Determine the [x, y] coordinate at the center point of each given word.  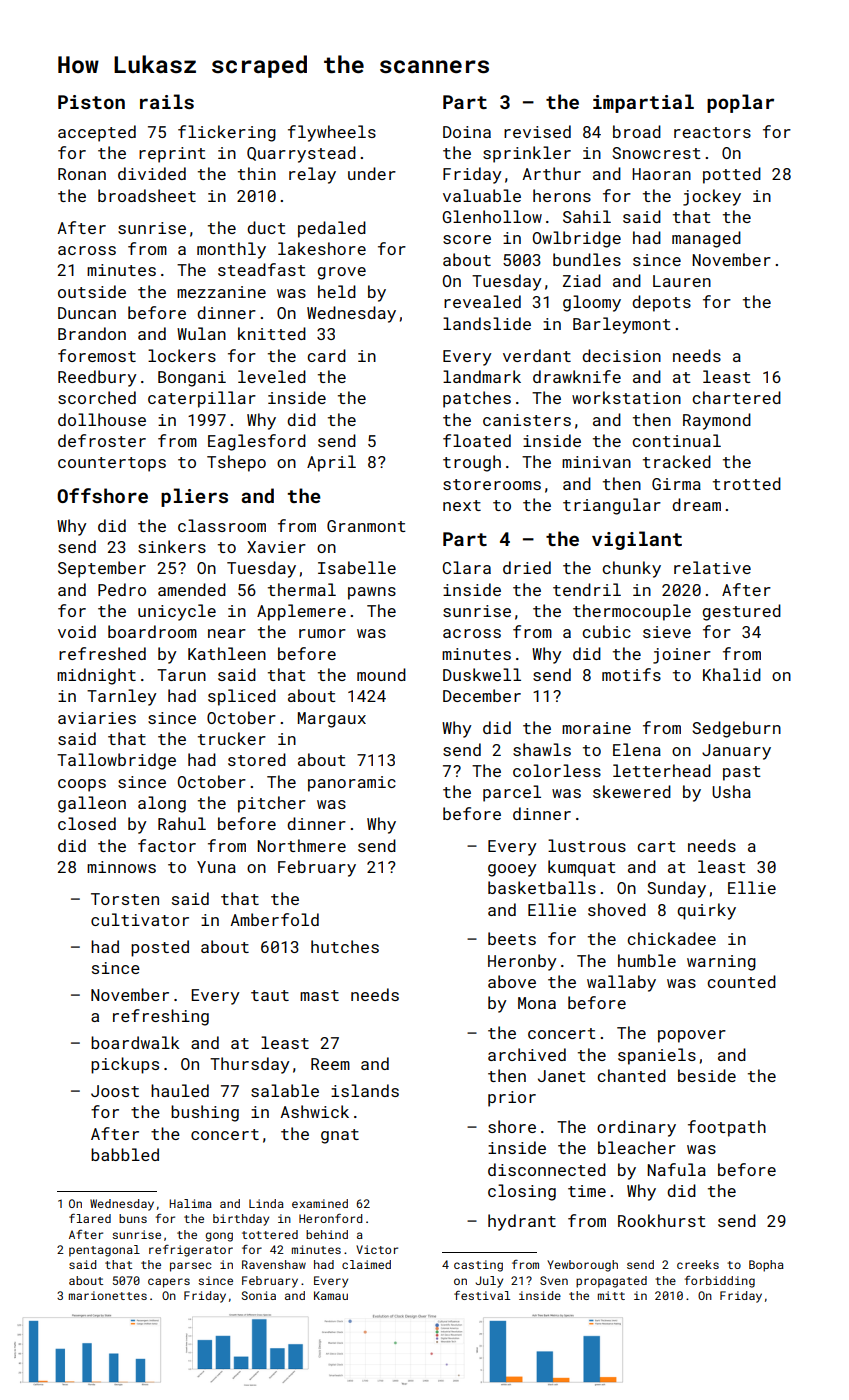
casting [478, 1266]
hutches [345, 946]
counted [741, 981]
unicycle [177, 612]
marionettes [108, 1295]
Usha [731, 791]
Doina [467, 132]
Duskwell [482, 674]
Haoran [661, 174]
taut [270, 995]
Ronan [82, 174]
